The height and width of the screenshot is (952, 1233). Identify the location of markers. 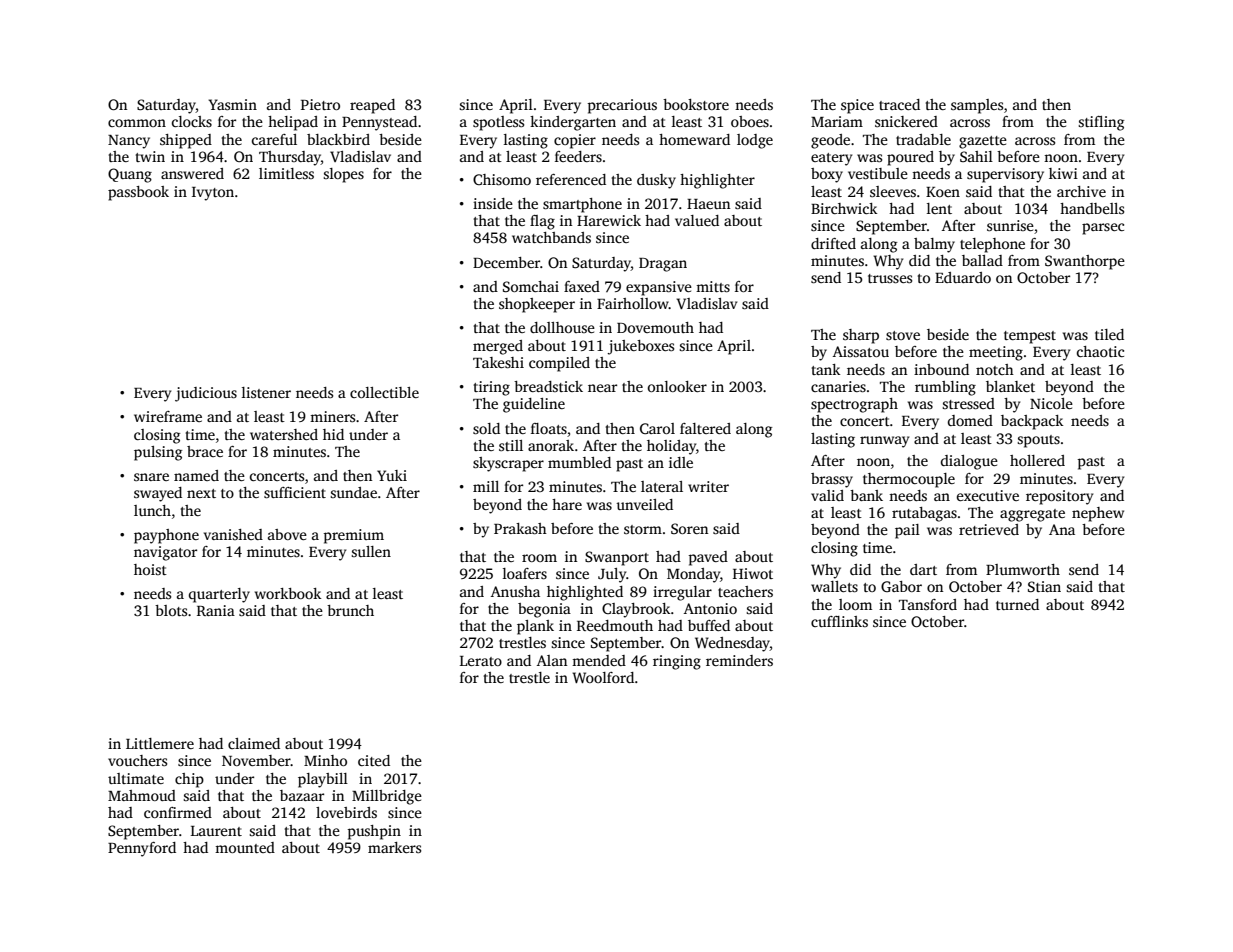
(394, 847).
